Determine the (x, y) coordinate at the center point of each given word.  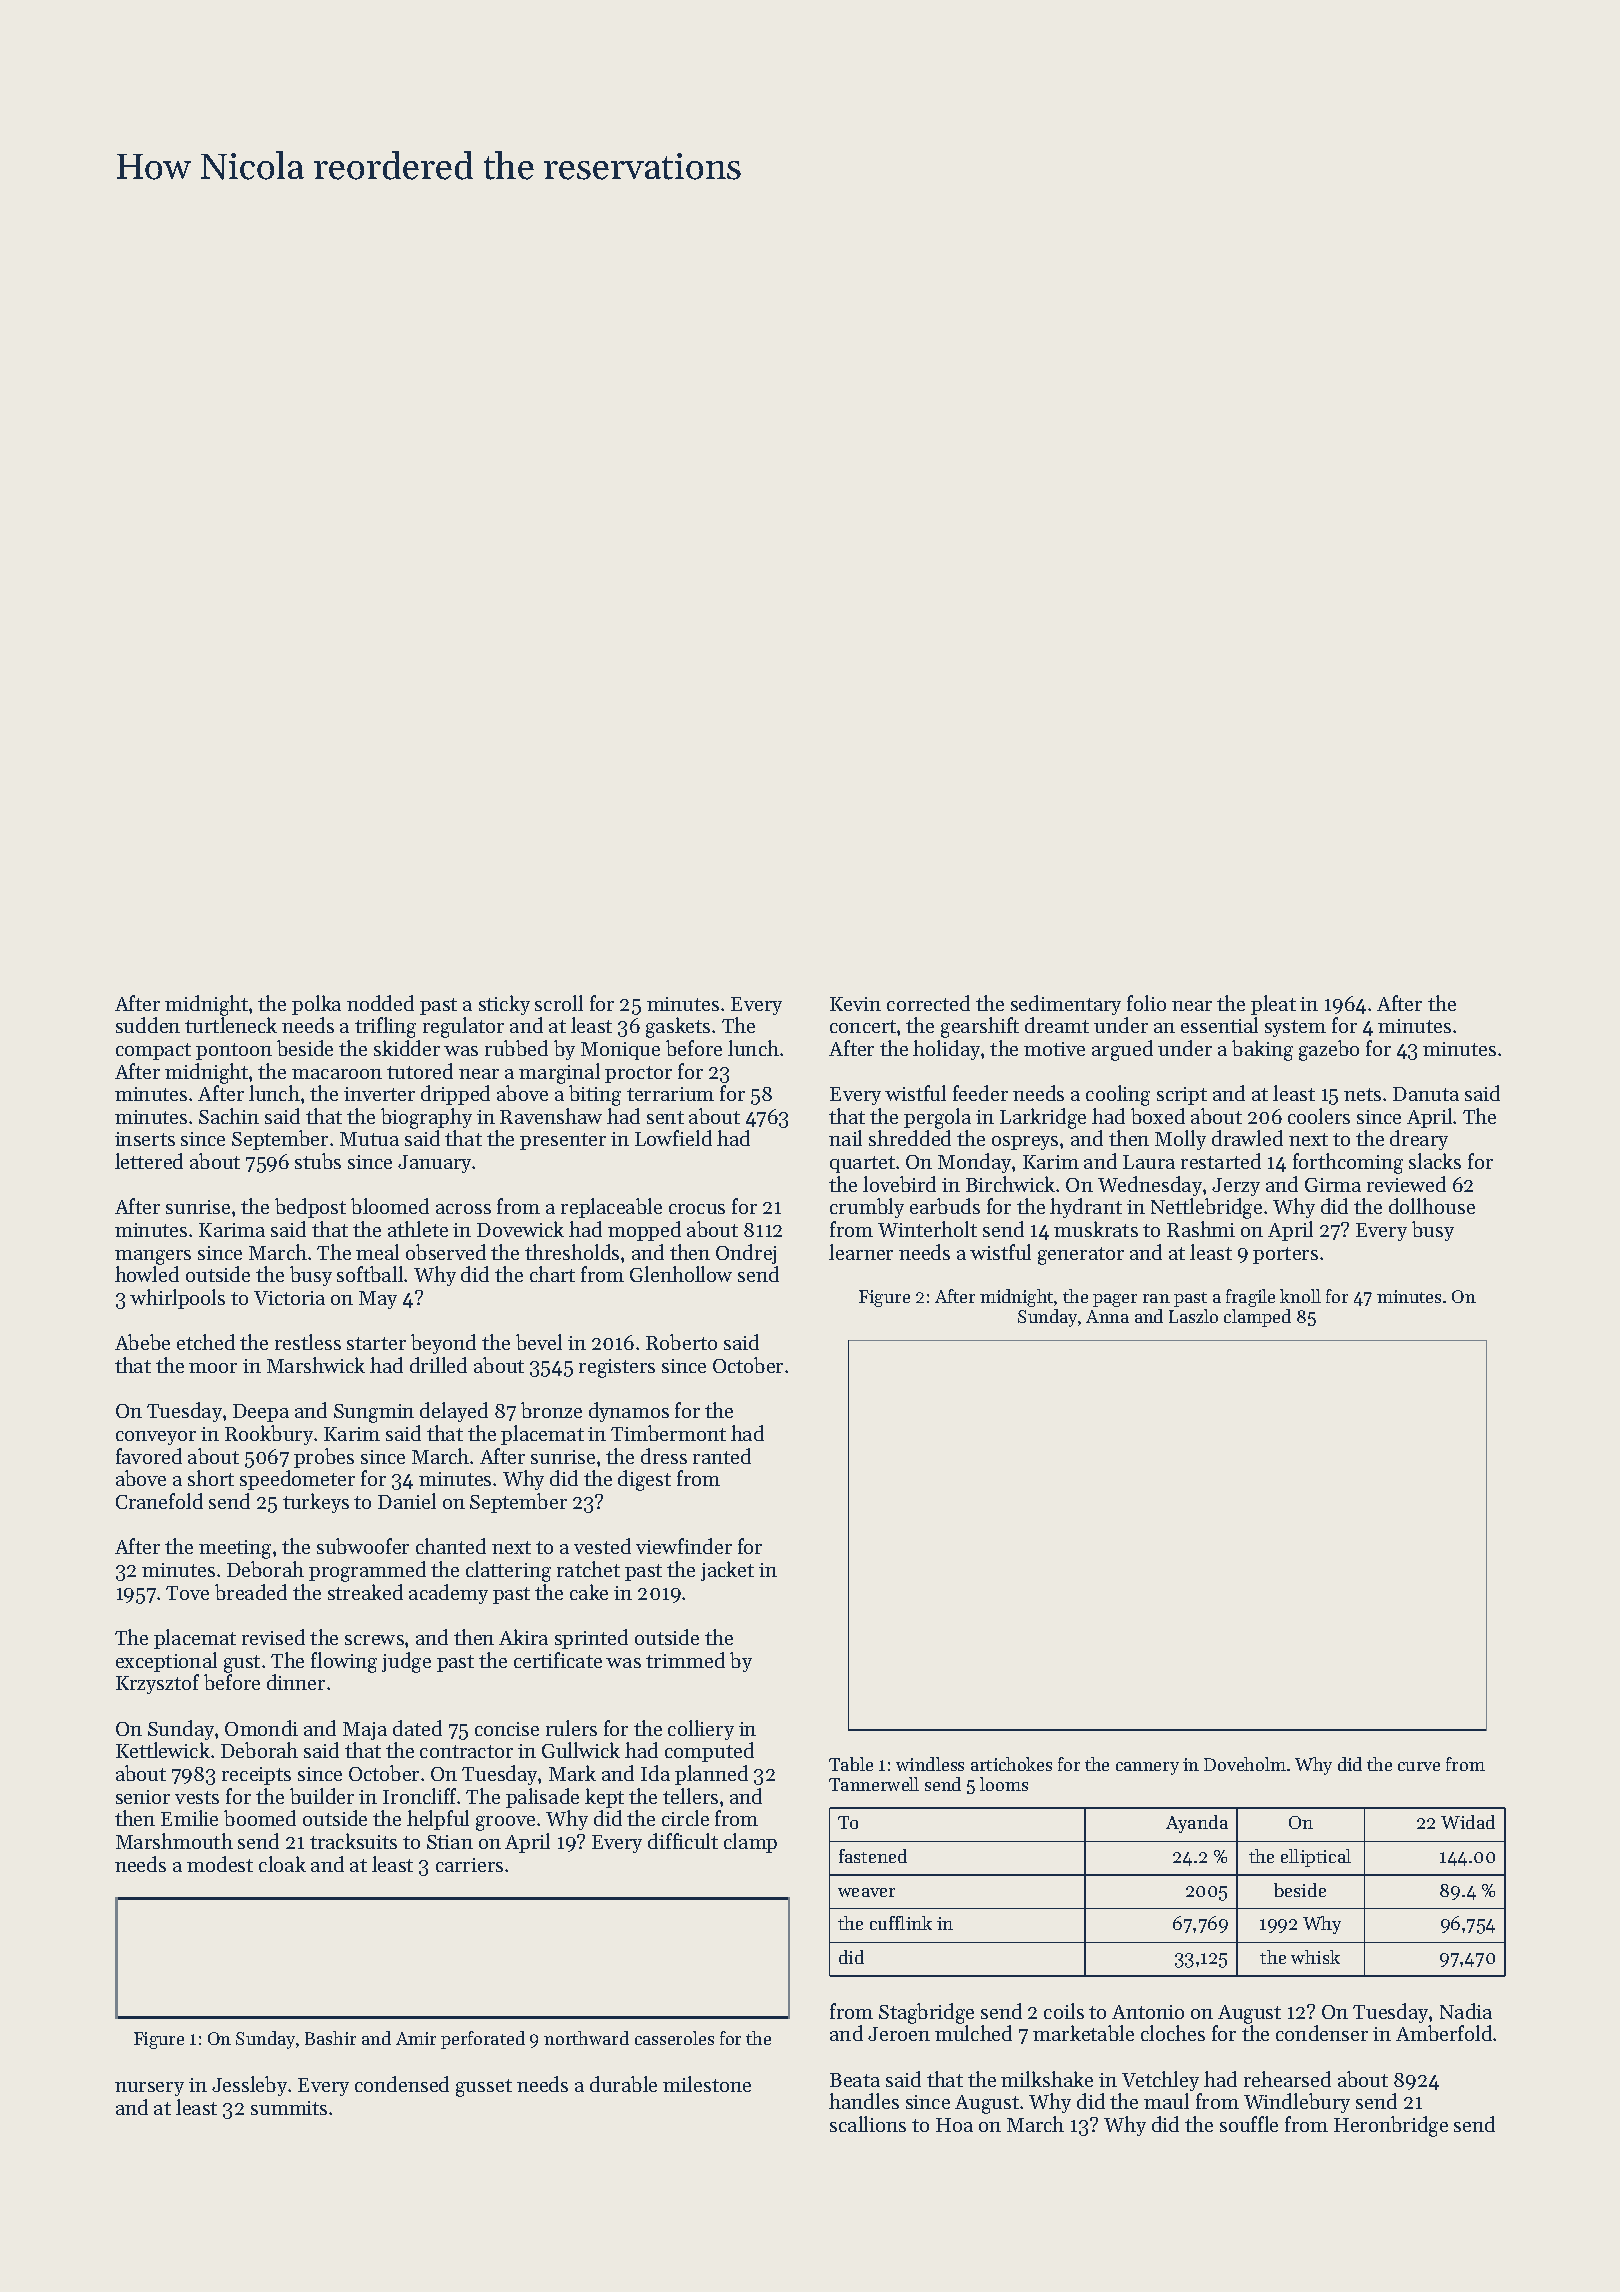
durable (623, 2084)
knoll (1300, 1296)
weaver (866, 1892)
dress (664, 1456)
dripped (455, 1095)
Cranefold (159, 1501)
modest (220, 1864)
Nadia (1466, 2011)
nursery (149, 2089)
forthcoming (1348, 1163)
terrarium (670, 1094)
